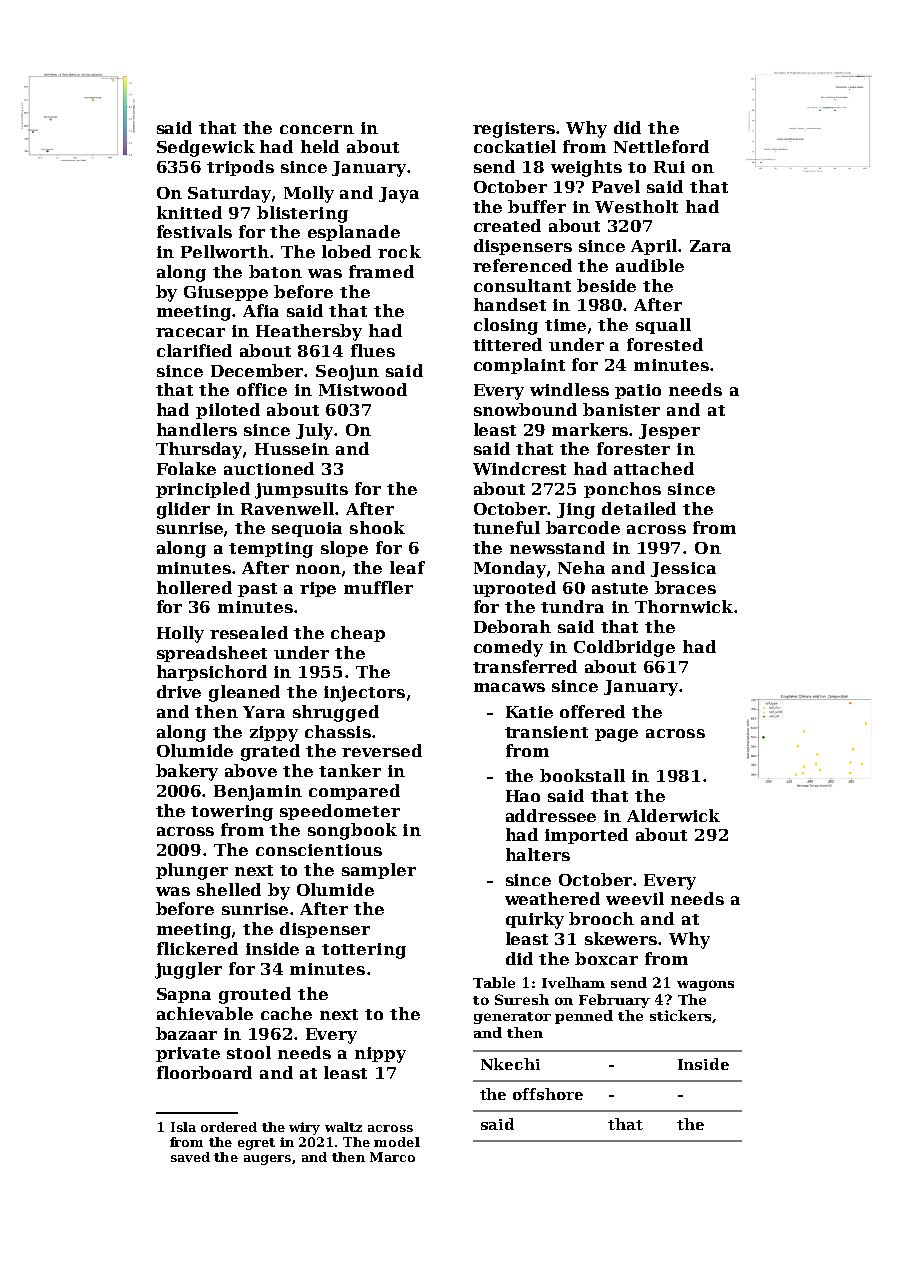 This image has width=898, height=1274. I want to click on offshore, so click(548, 1094).
